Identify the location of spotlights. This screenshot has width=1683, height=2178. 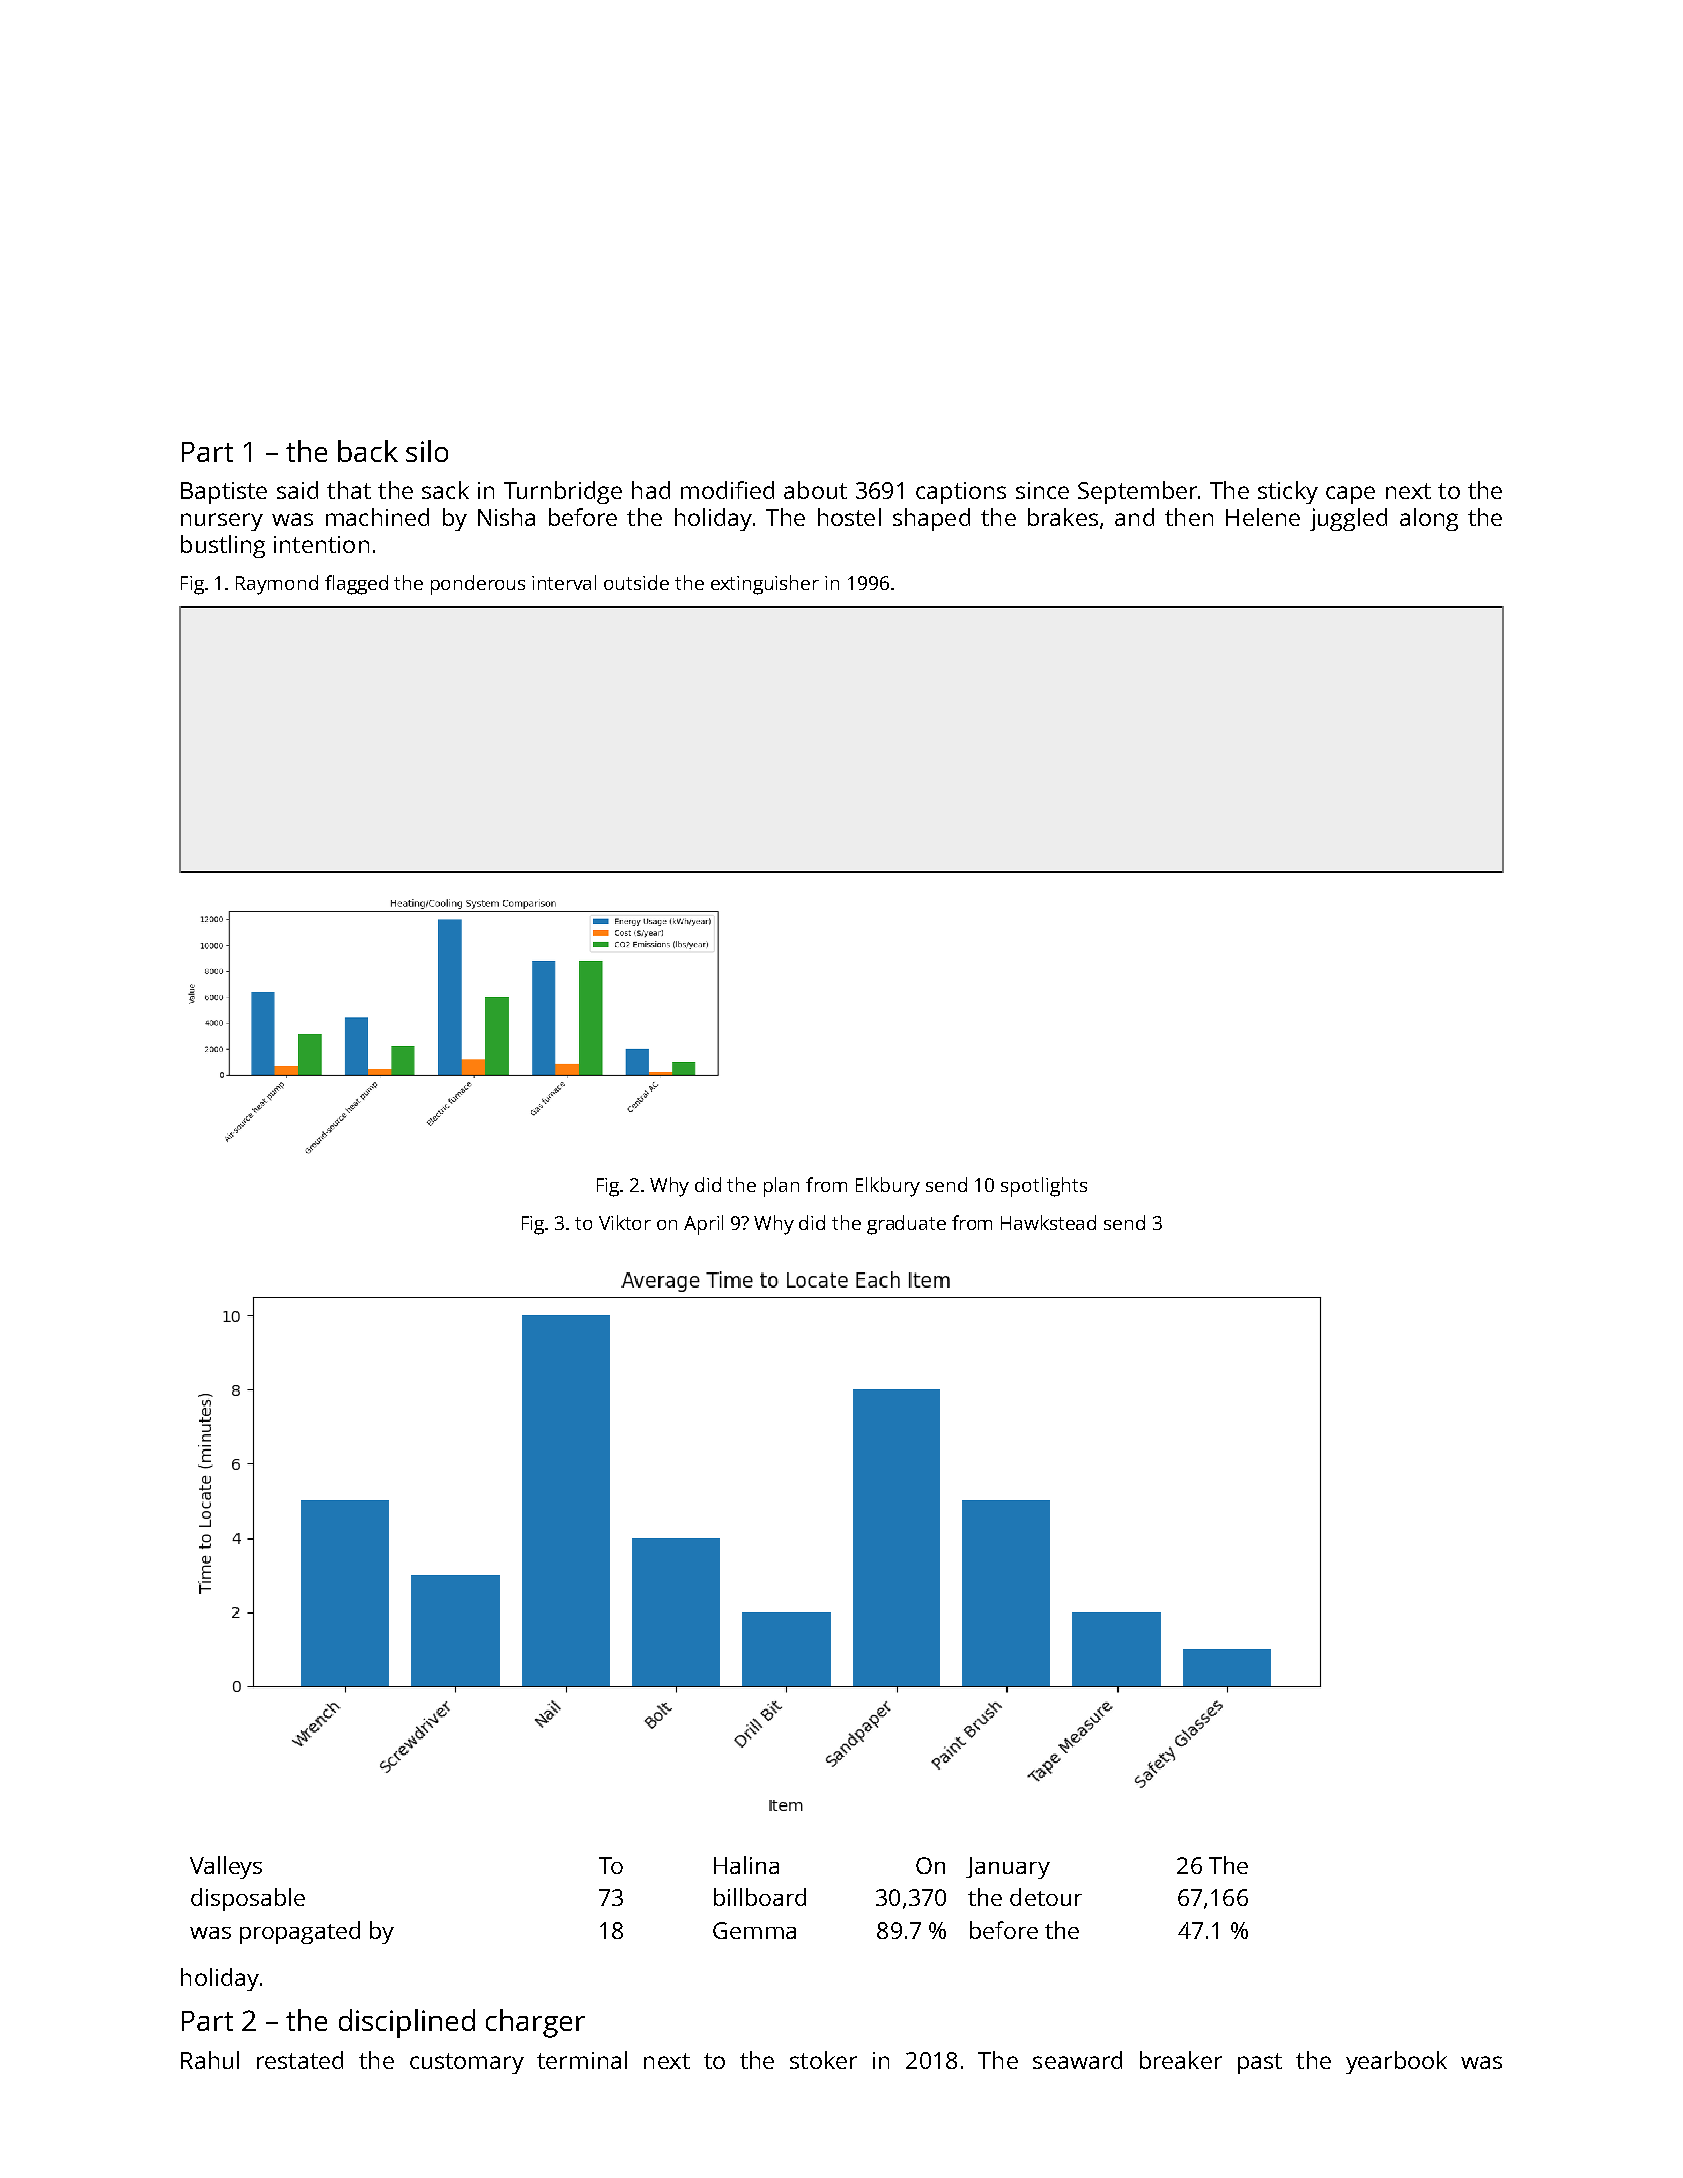
(1044, 1187).
